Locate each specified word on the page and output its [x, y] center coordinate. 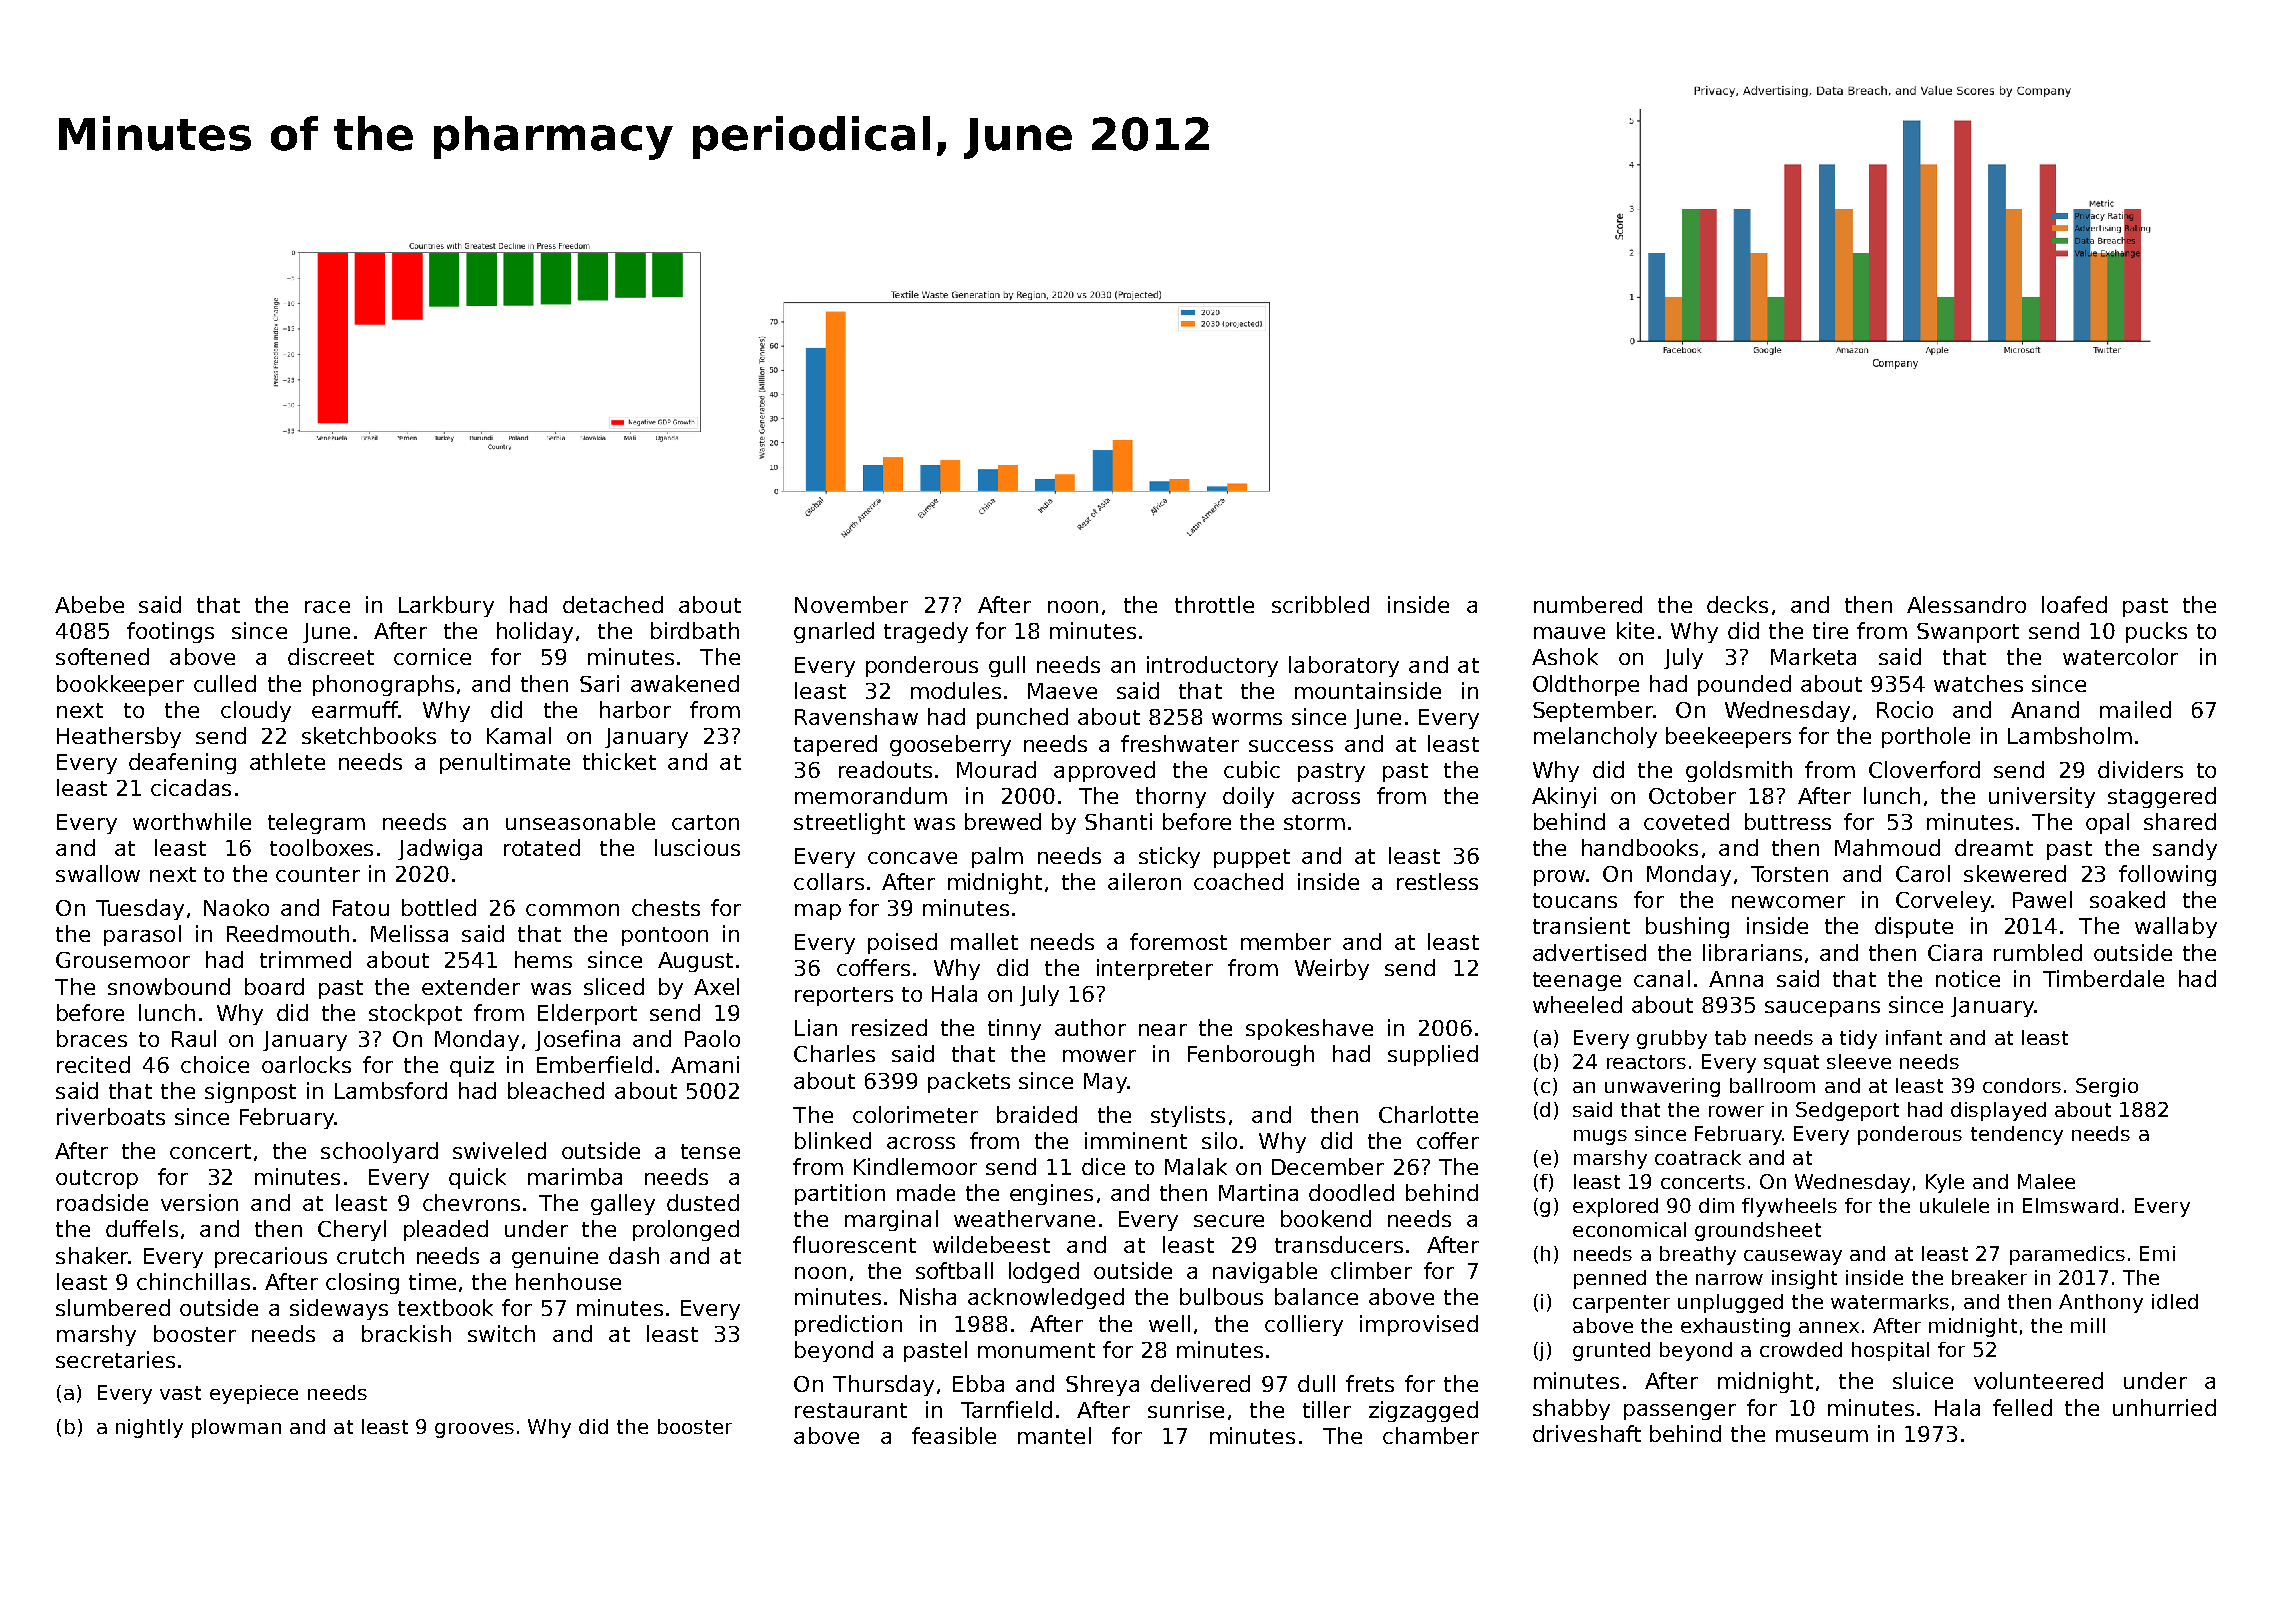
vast [180, 1393]
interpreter [1155, 969]
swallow [98, 873]
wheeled [1577, 1004]
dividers [2140, 769]
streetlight [849, 823]
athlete [287, 761]
